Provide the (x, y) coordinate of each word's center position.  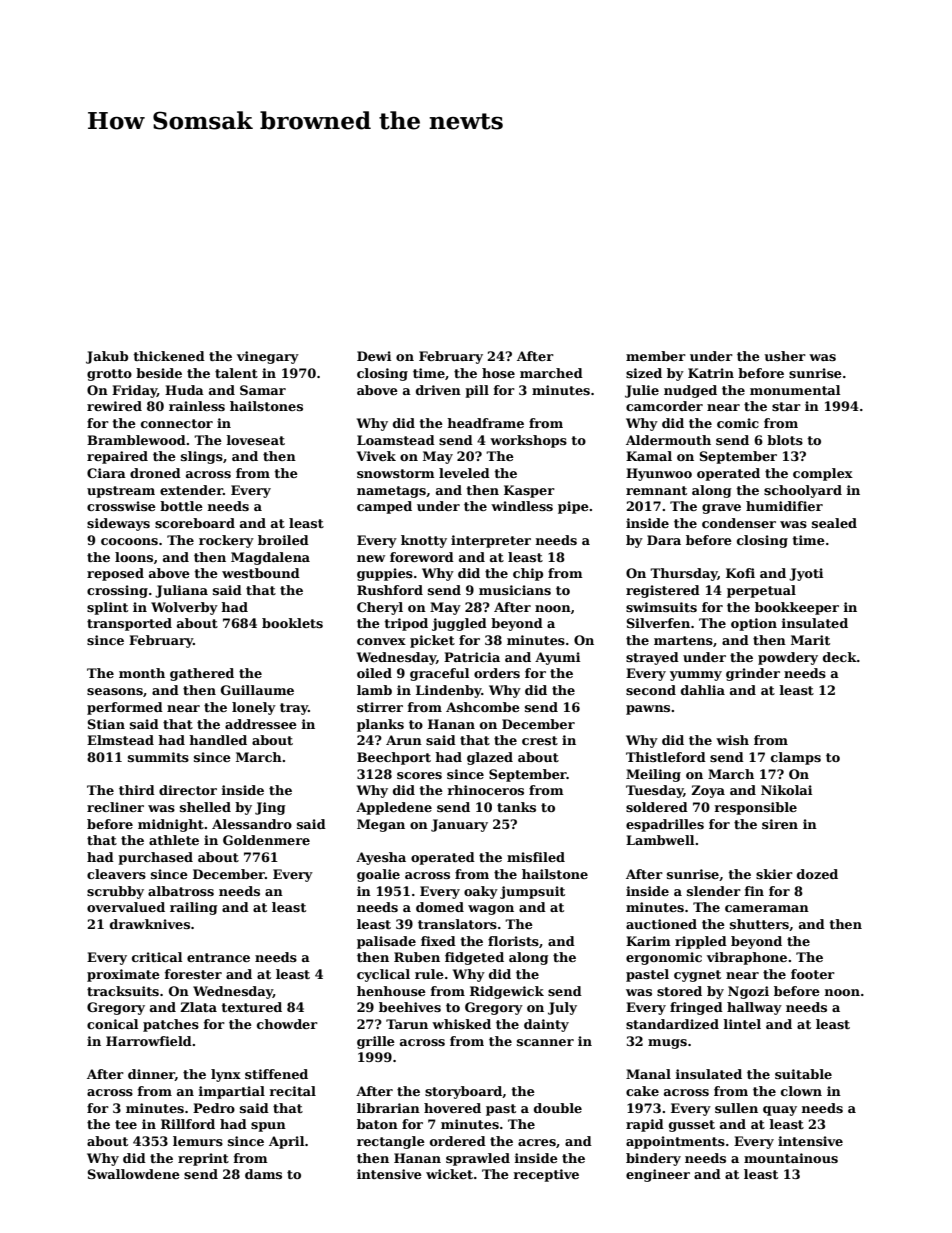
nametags (391, 492)
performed (125, 708)
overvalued (126, 907)
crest (540, 740)
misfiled (536, 857)
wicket (449, 1174)
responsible (756, 808)
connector (177, 423)
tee (126, 1124)
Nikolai (786, 790)
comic (738, 423)
